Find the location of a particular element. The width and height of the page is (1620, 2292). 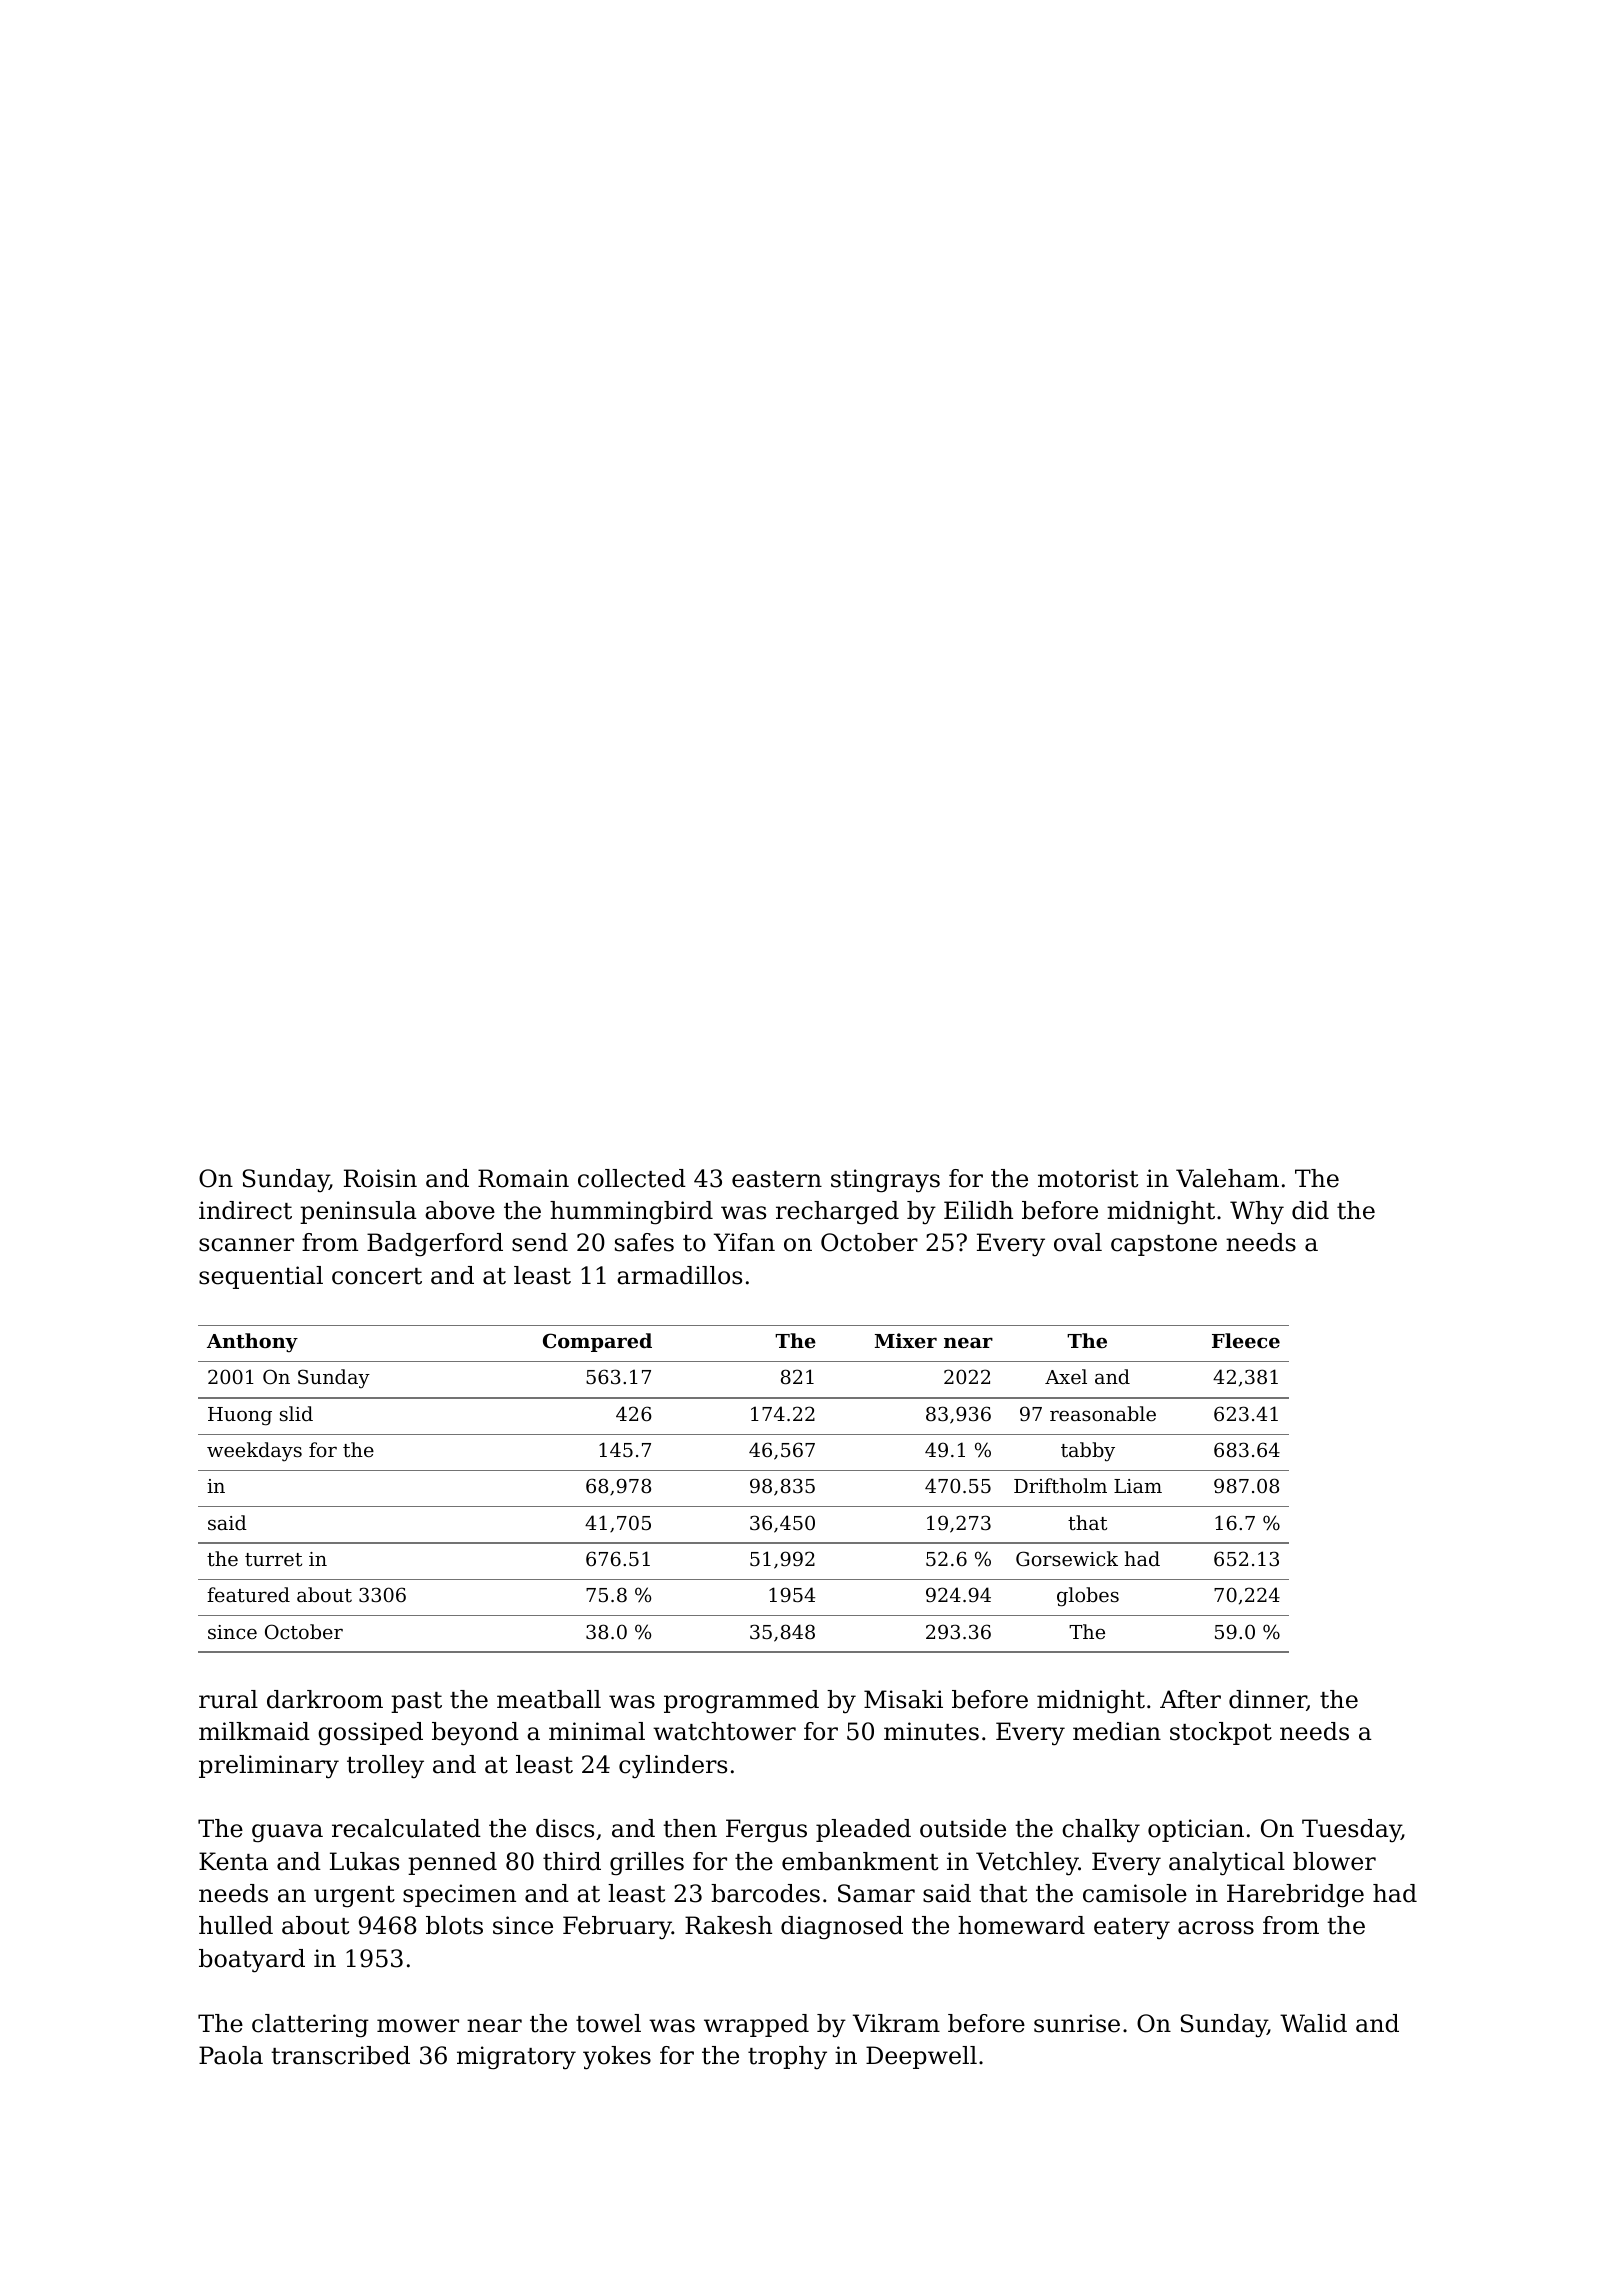

Liam is located at coordinates (1138, 1486).
